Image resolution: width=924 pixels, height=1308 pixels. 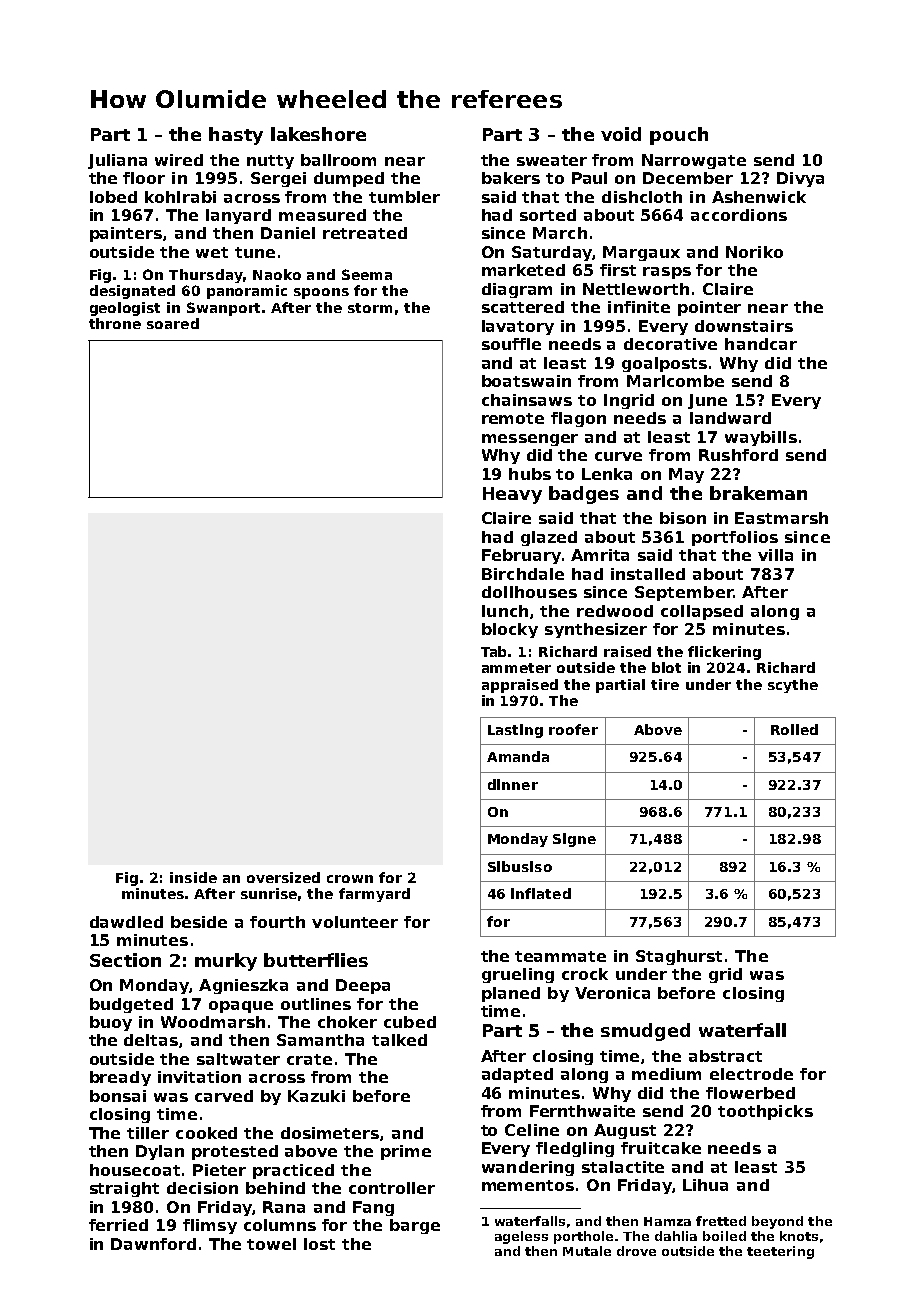 I want to click on dumped, so click(x=349, y=179).
